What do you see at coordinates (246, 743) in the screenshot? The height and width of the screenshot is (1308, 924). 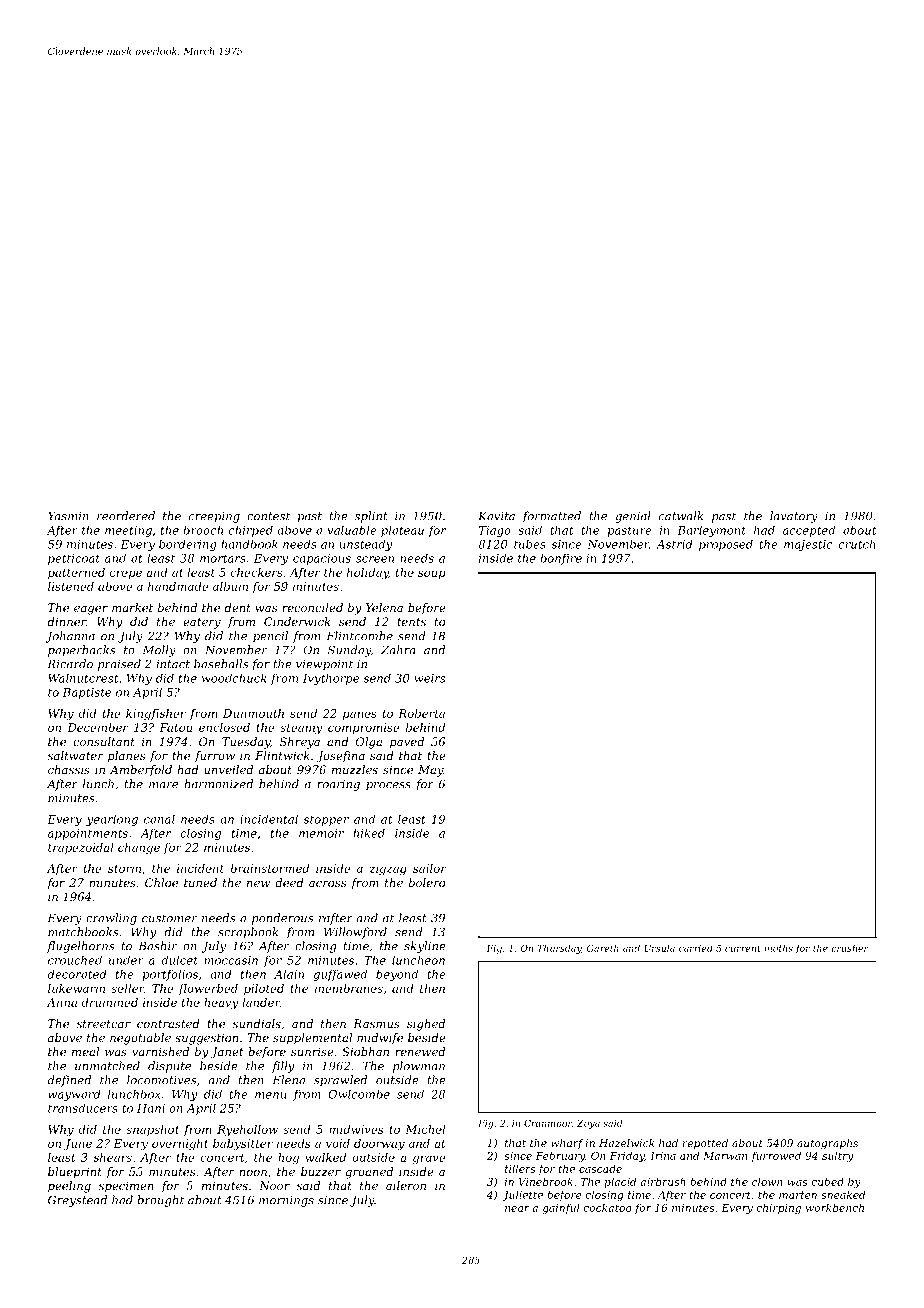 I see `Tuesday` at bounding box center [246, 743].
